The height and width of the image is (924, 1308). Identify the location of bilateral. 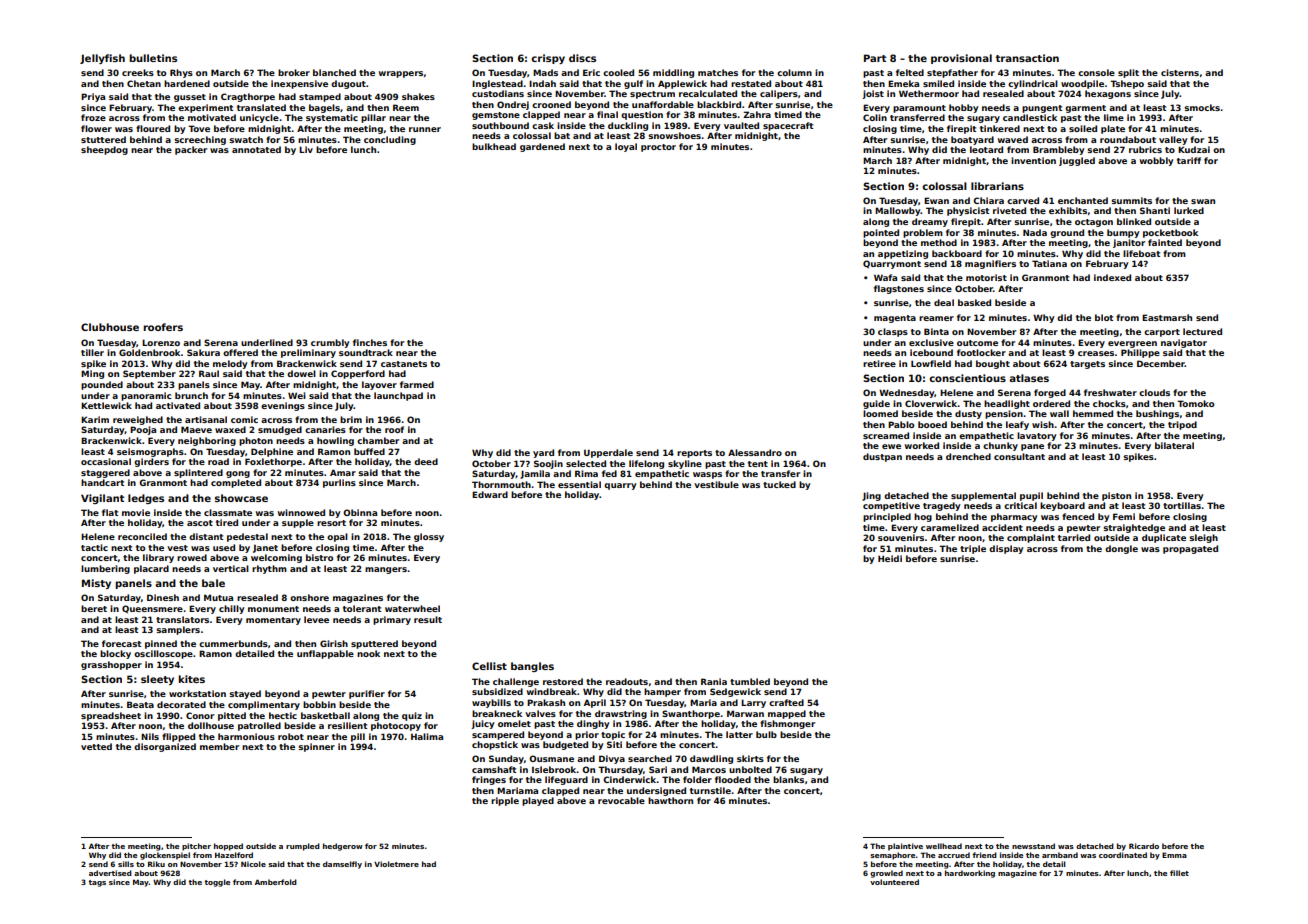
(1174, 445).
